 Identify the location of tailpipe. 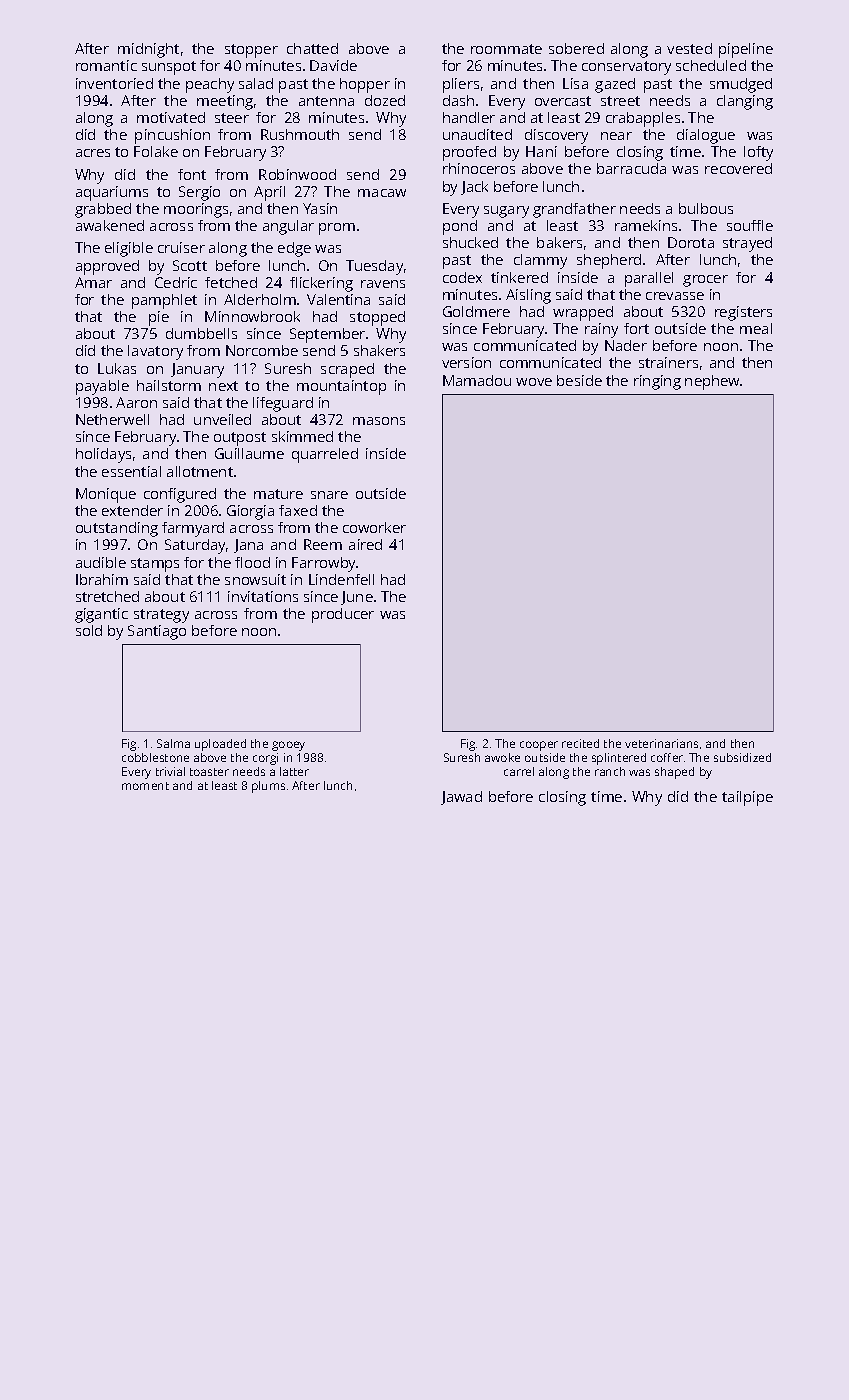
(747, 798).
